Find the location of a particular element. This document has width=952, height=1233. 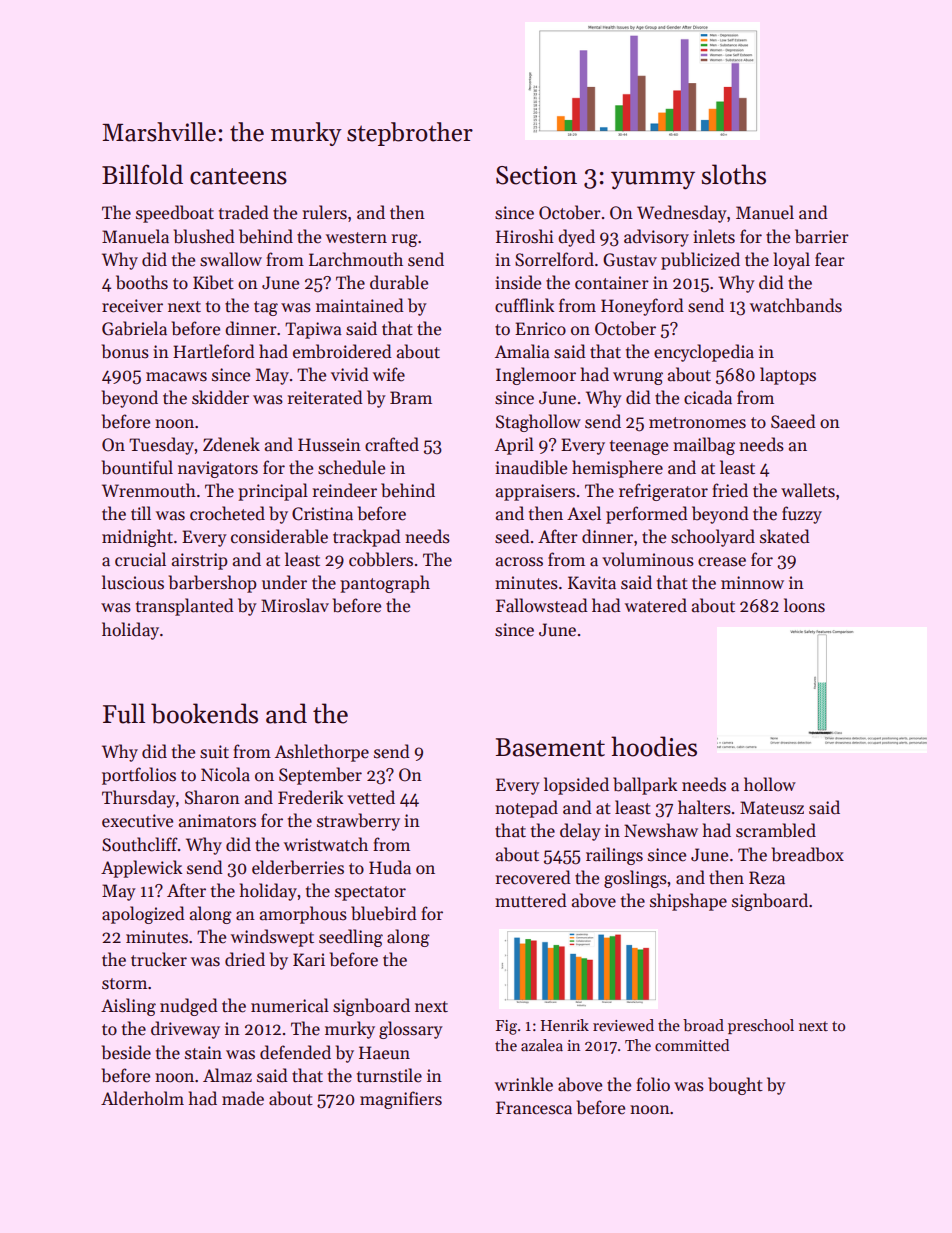

made is located at coordinates (243, 1098).
